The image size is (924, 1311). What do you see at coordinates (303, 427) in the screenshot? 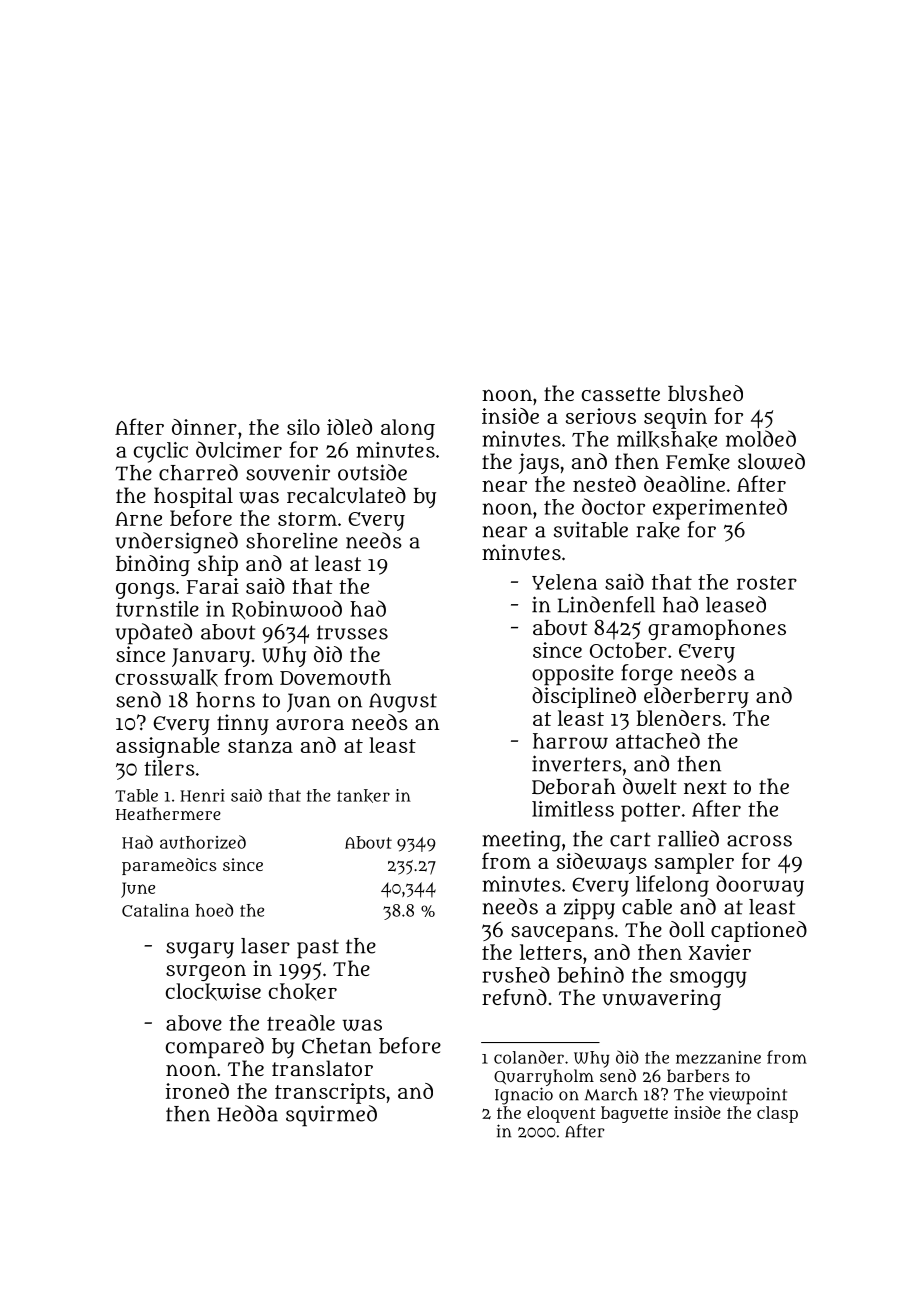
I see `silo` at bounding box center [303, 427].
